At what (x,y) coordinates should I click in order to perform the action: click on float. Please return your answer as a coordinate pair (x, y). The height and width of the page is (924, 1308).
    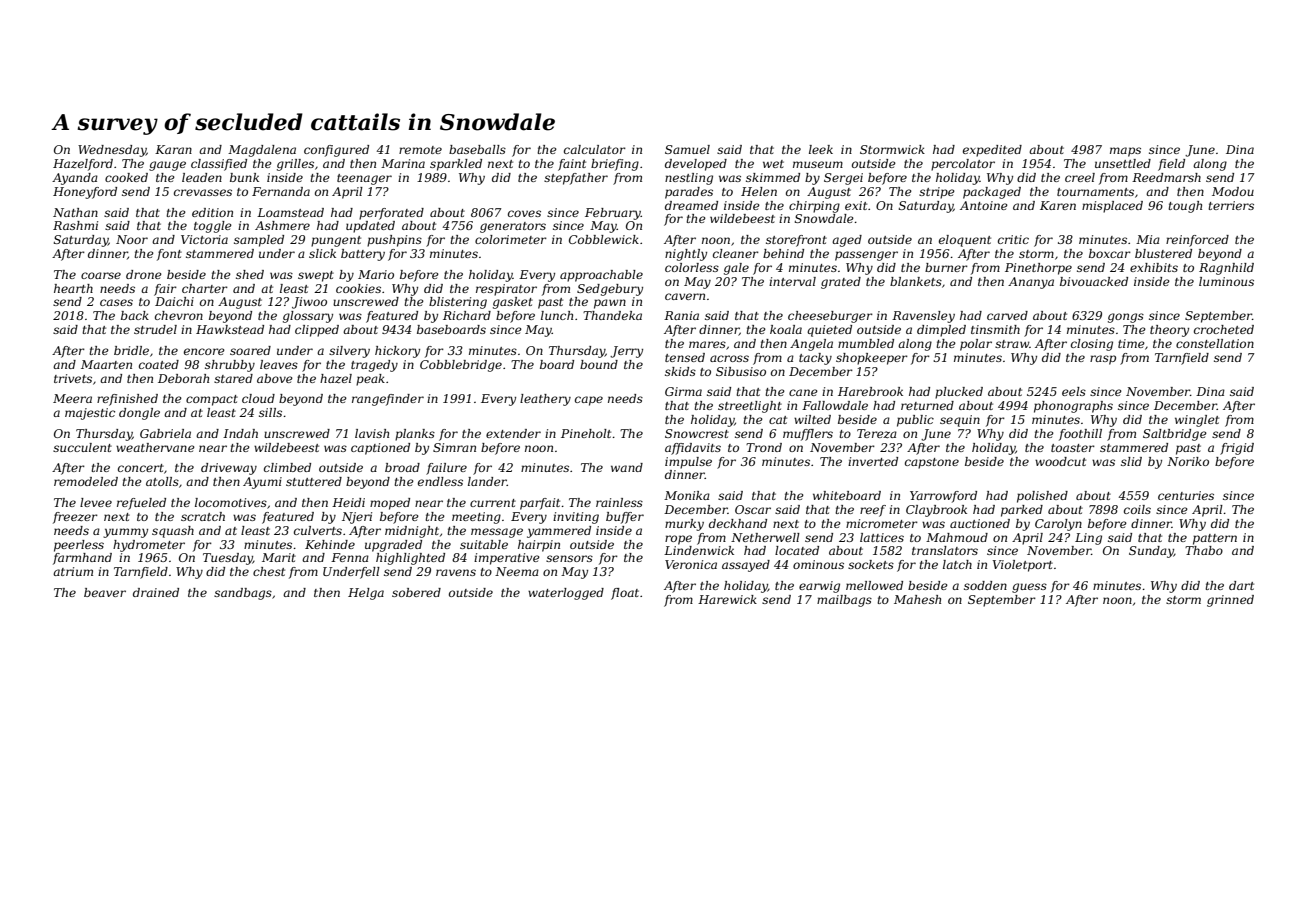
    Looking at the image, I should click on (625, 594).
